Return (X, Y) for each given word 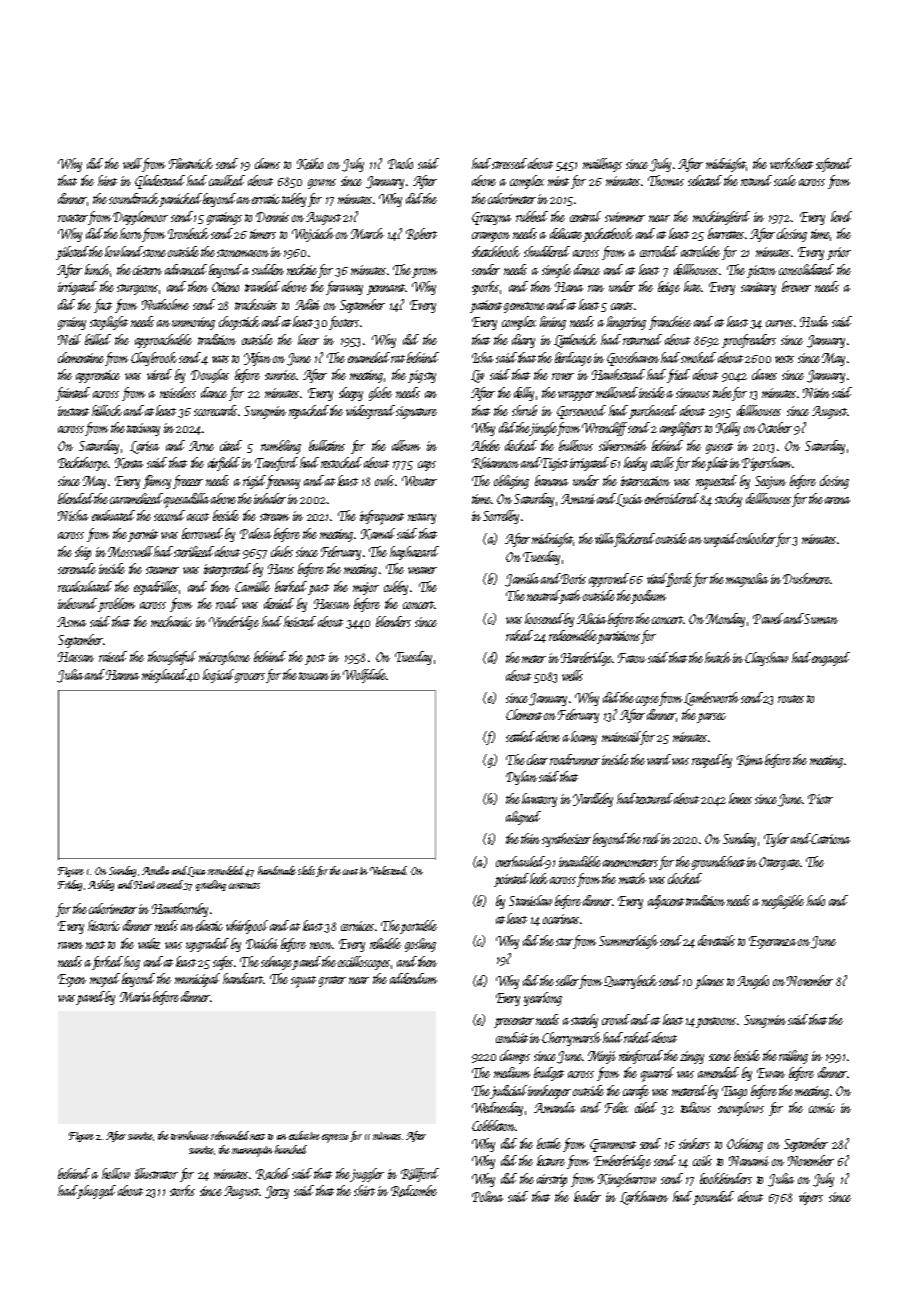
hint (107, 180)
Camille (252, 586)
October (775, 427)
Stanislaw (530, 900)
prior (839, 253)
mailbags (602, 165)
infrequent (382, 517)
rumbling (281, 447)
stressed (509, 163)
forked (107, 963)
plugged (96, 1192)
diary (523, 341)
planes (709, 982)
